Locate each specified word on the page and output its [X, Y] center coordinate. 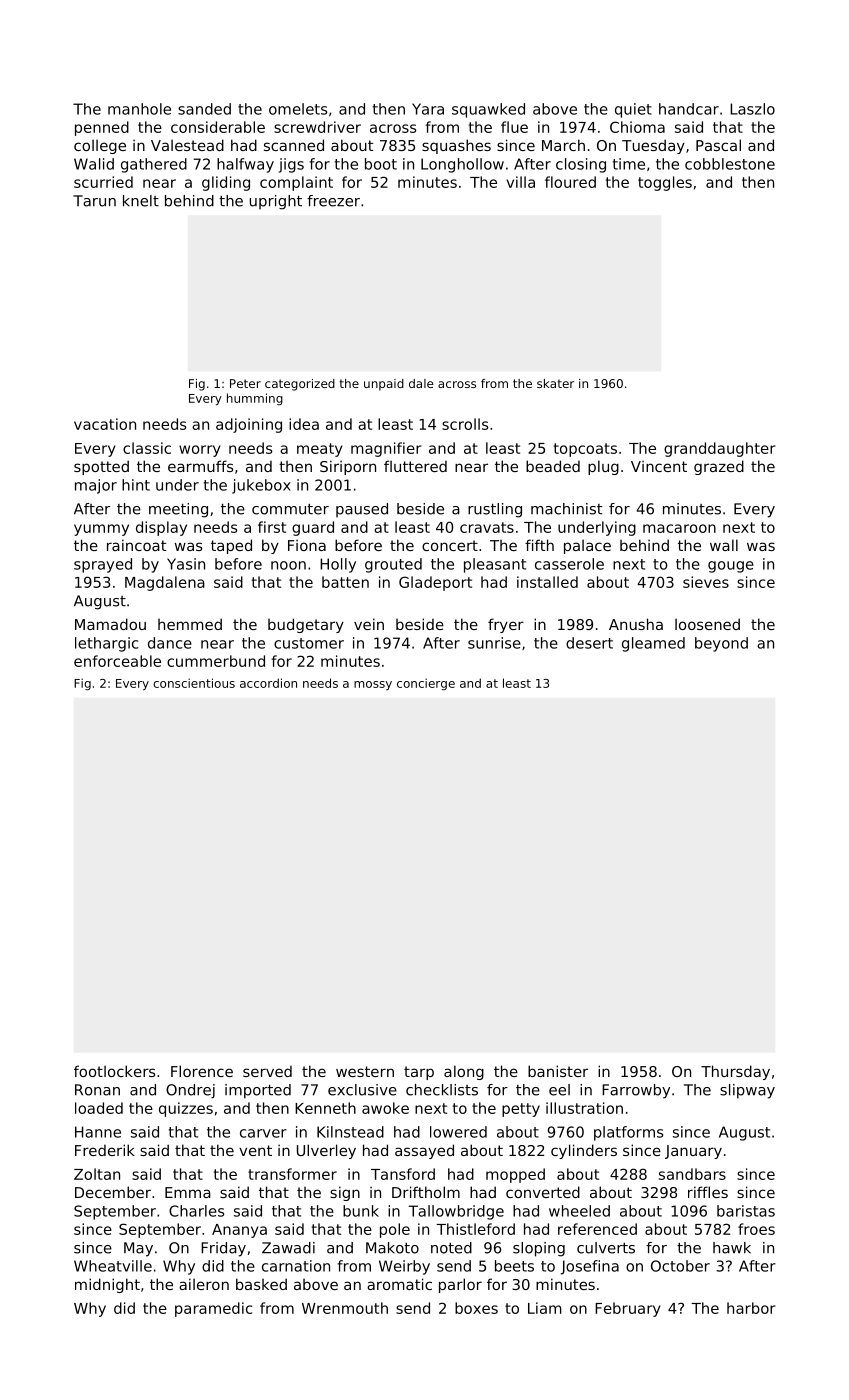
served [267, 1071]
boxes [476, 1308]
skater [555, 383]
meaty [320, 450]
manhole [139, 109]
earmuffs [200, 466]
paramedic [214, 1309]
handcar [689, 109]
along [464, 1072]
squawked [488, 110]
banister [558, 1071]
